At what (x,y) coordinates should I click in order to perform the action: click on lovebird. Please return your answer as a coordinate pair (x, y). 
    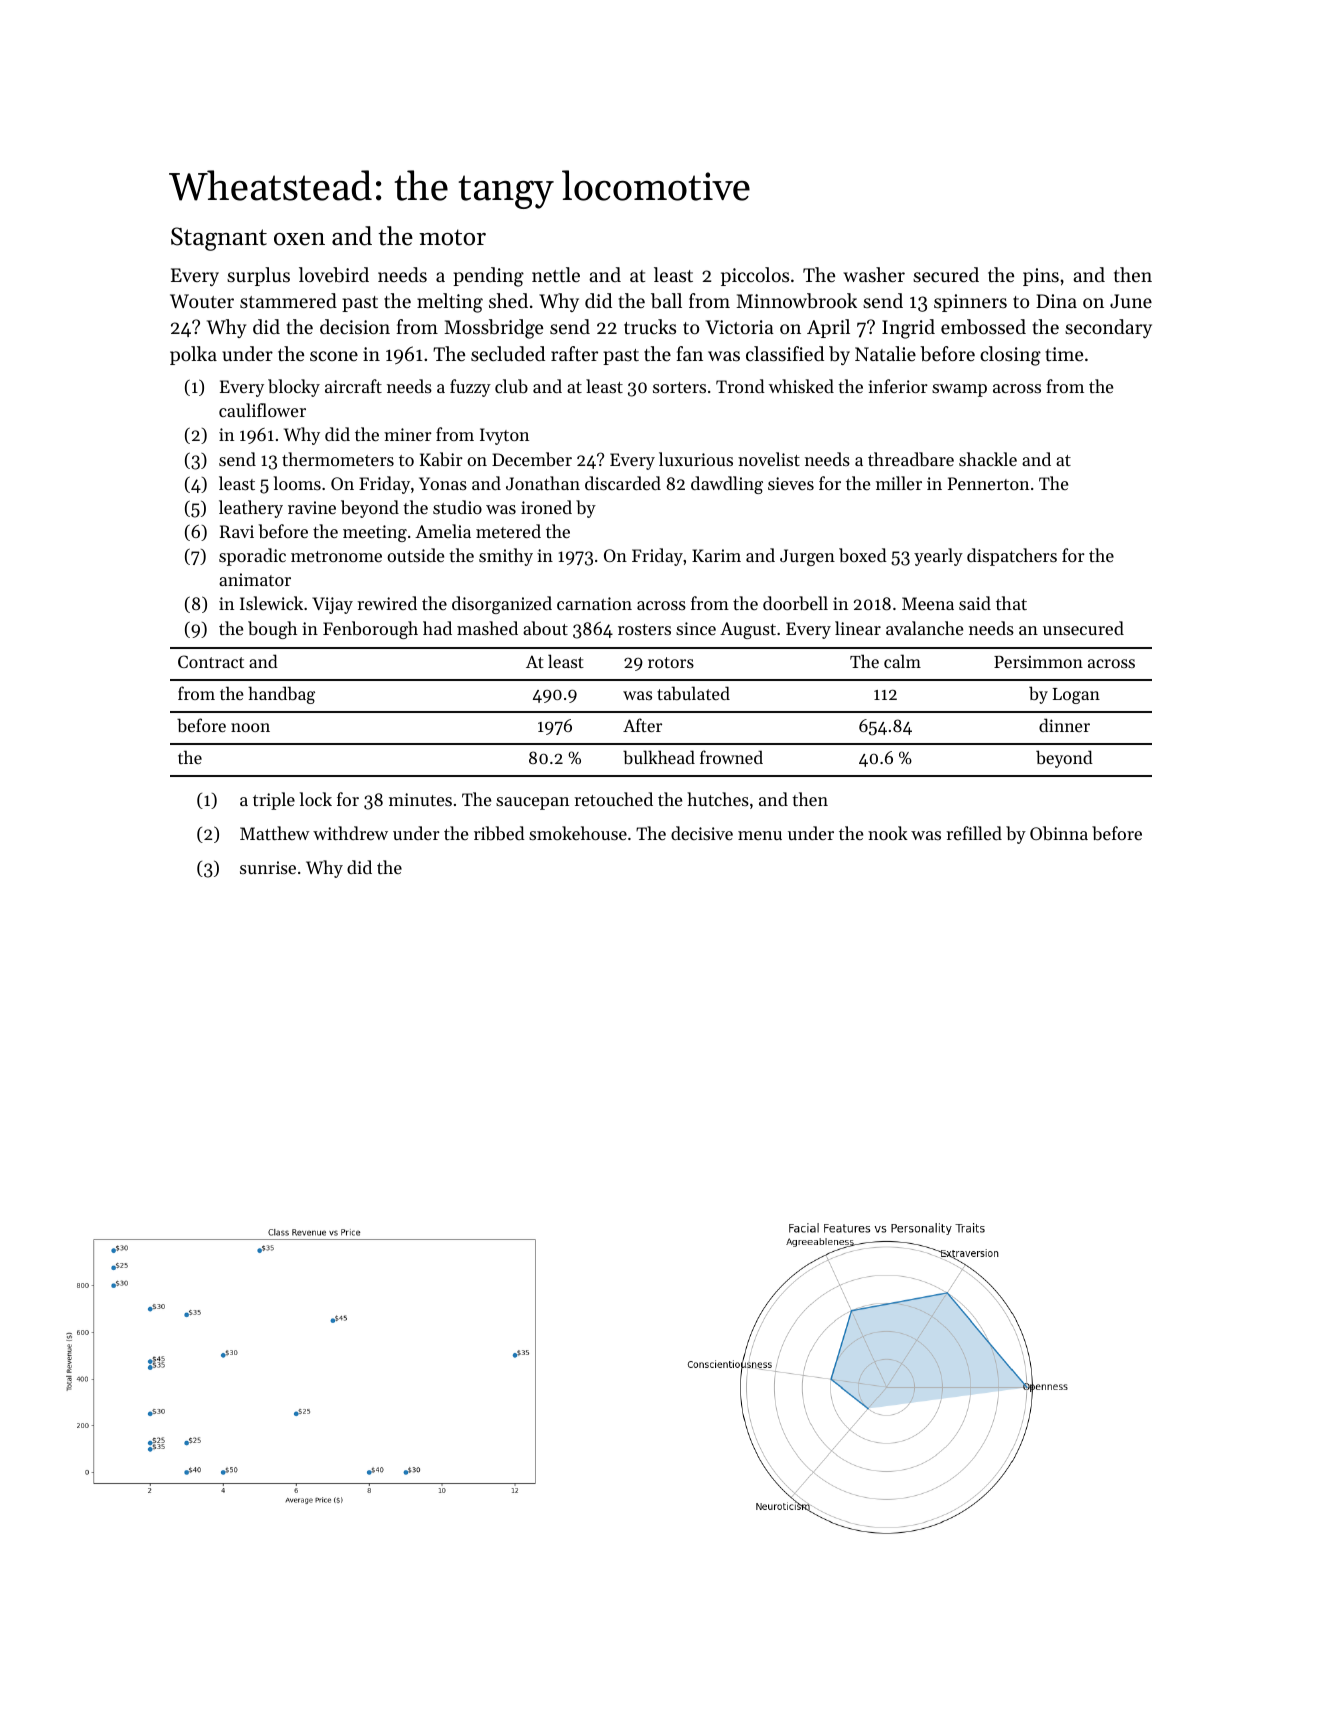
    Looking at the image, I should click on (334, 275).
